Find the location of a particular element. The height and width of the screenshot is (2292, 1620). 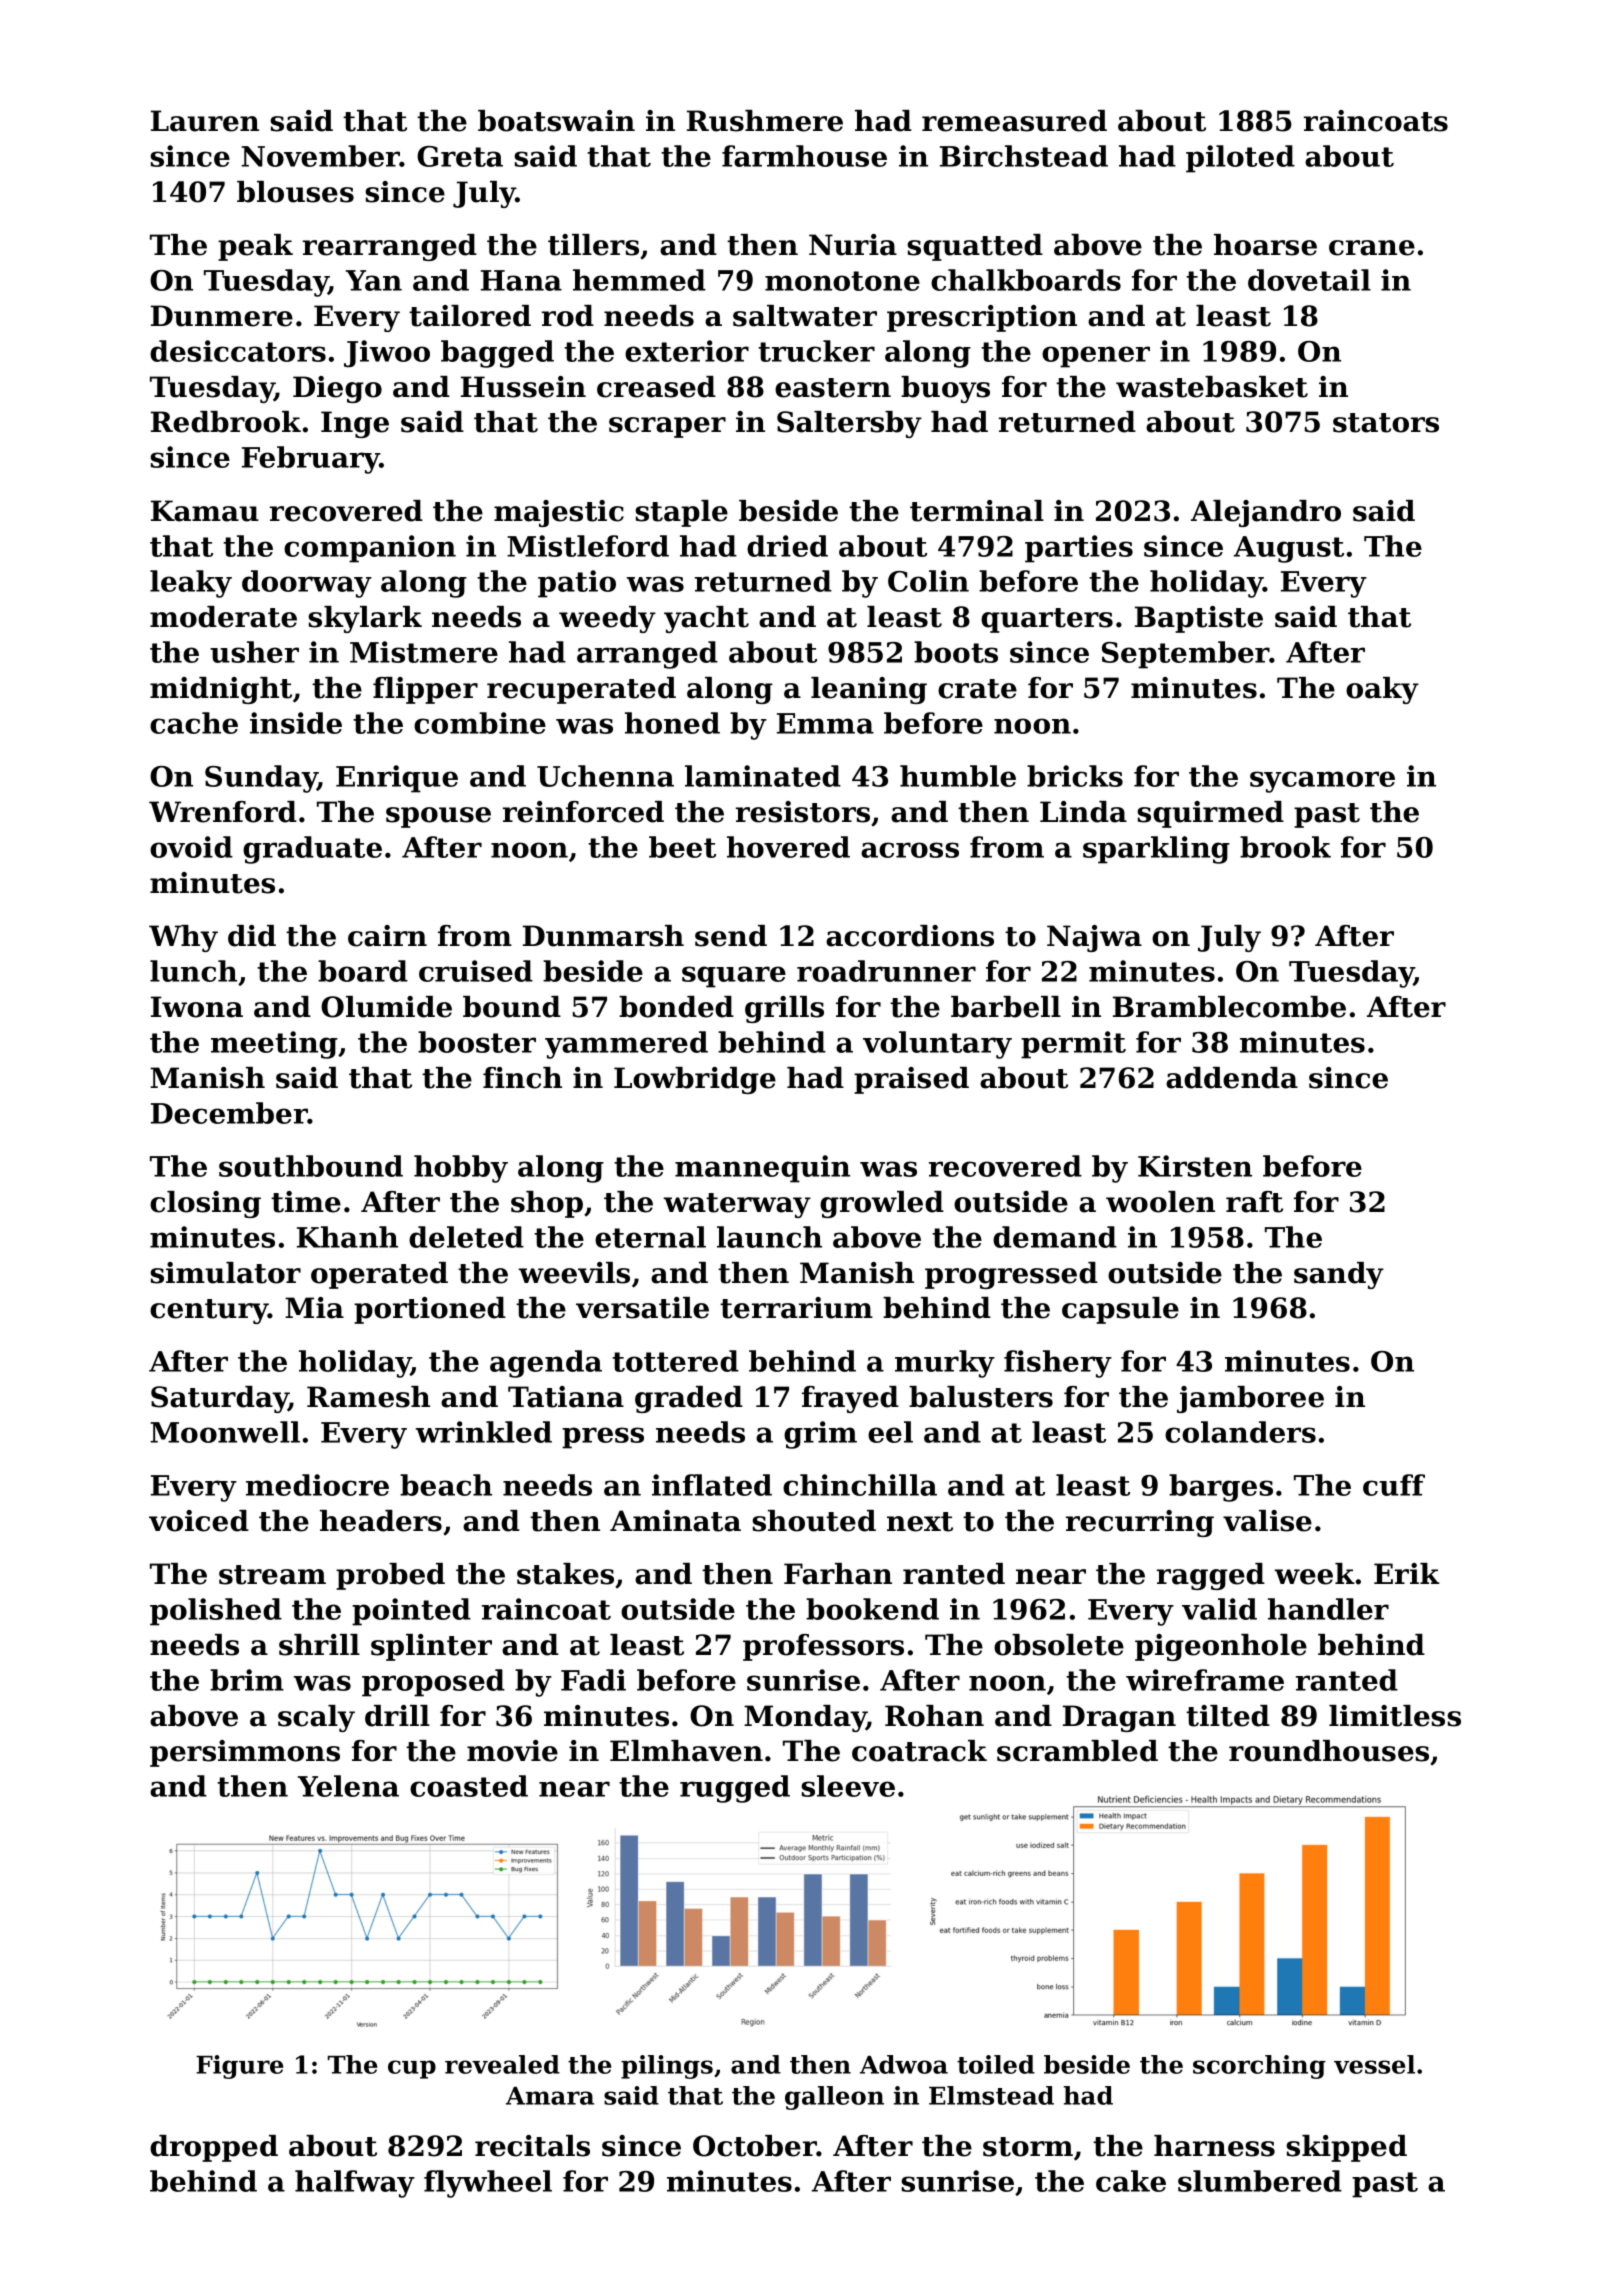

crane is located at coordinates (1372, 248).
